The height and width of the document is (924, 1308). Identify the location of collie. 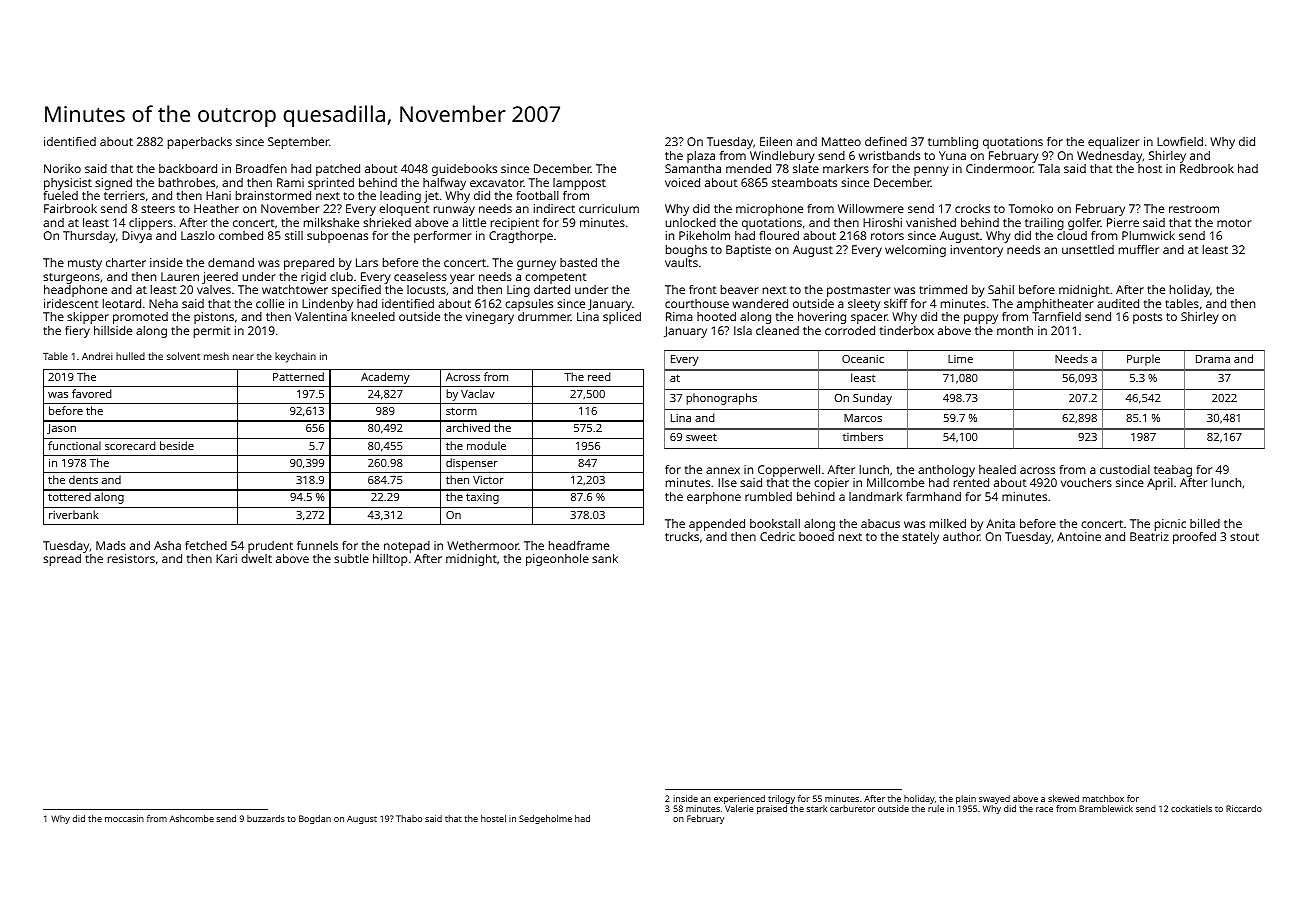
(270, 303).
